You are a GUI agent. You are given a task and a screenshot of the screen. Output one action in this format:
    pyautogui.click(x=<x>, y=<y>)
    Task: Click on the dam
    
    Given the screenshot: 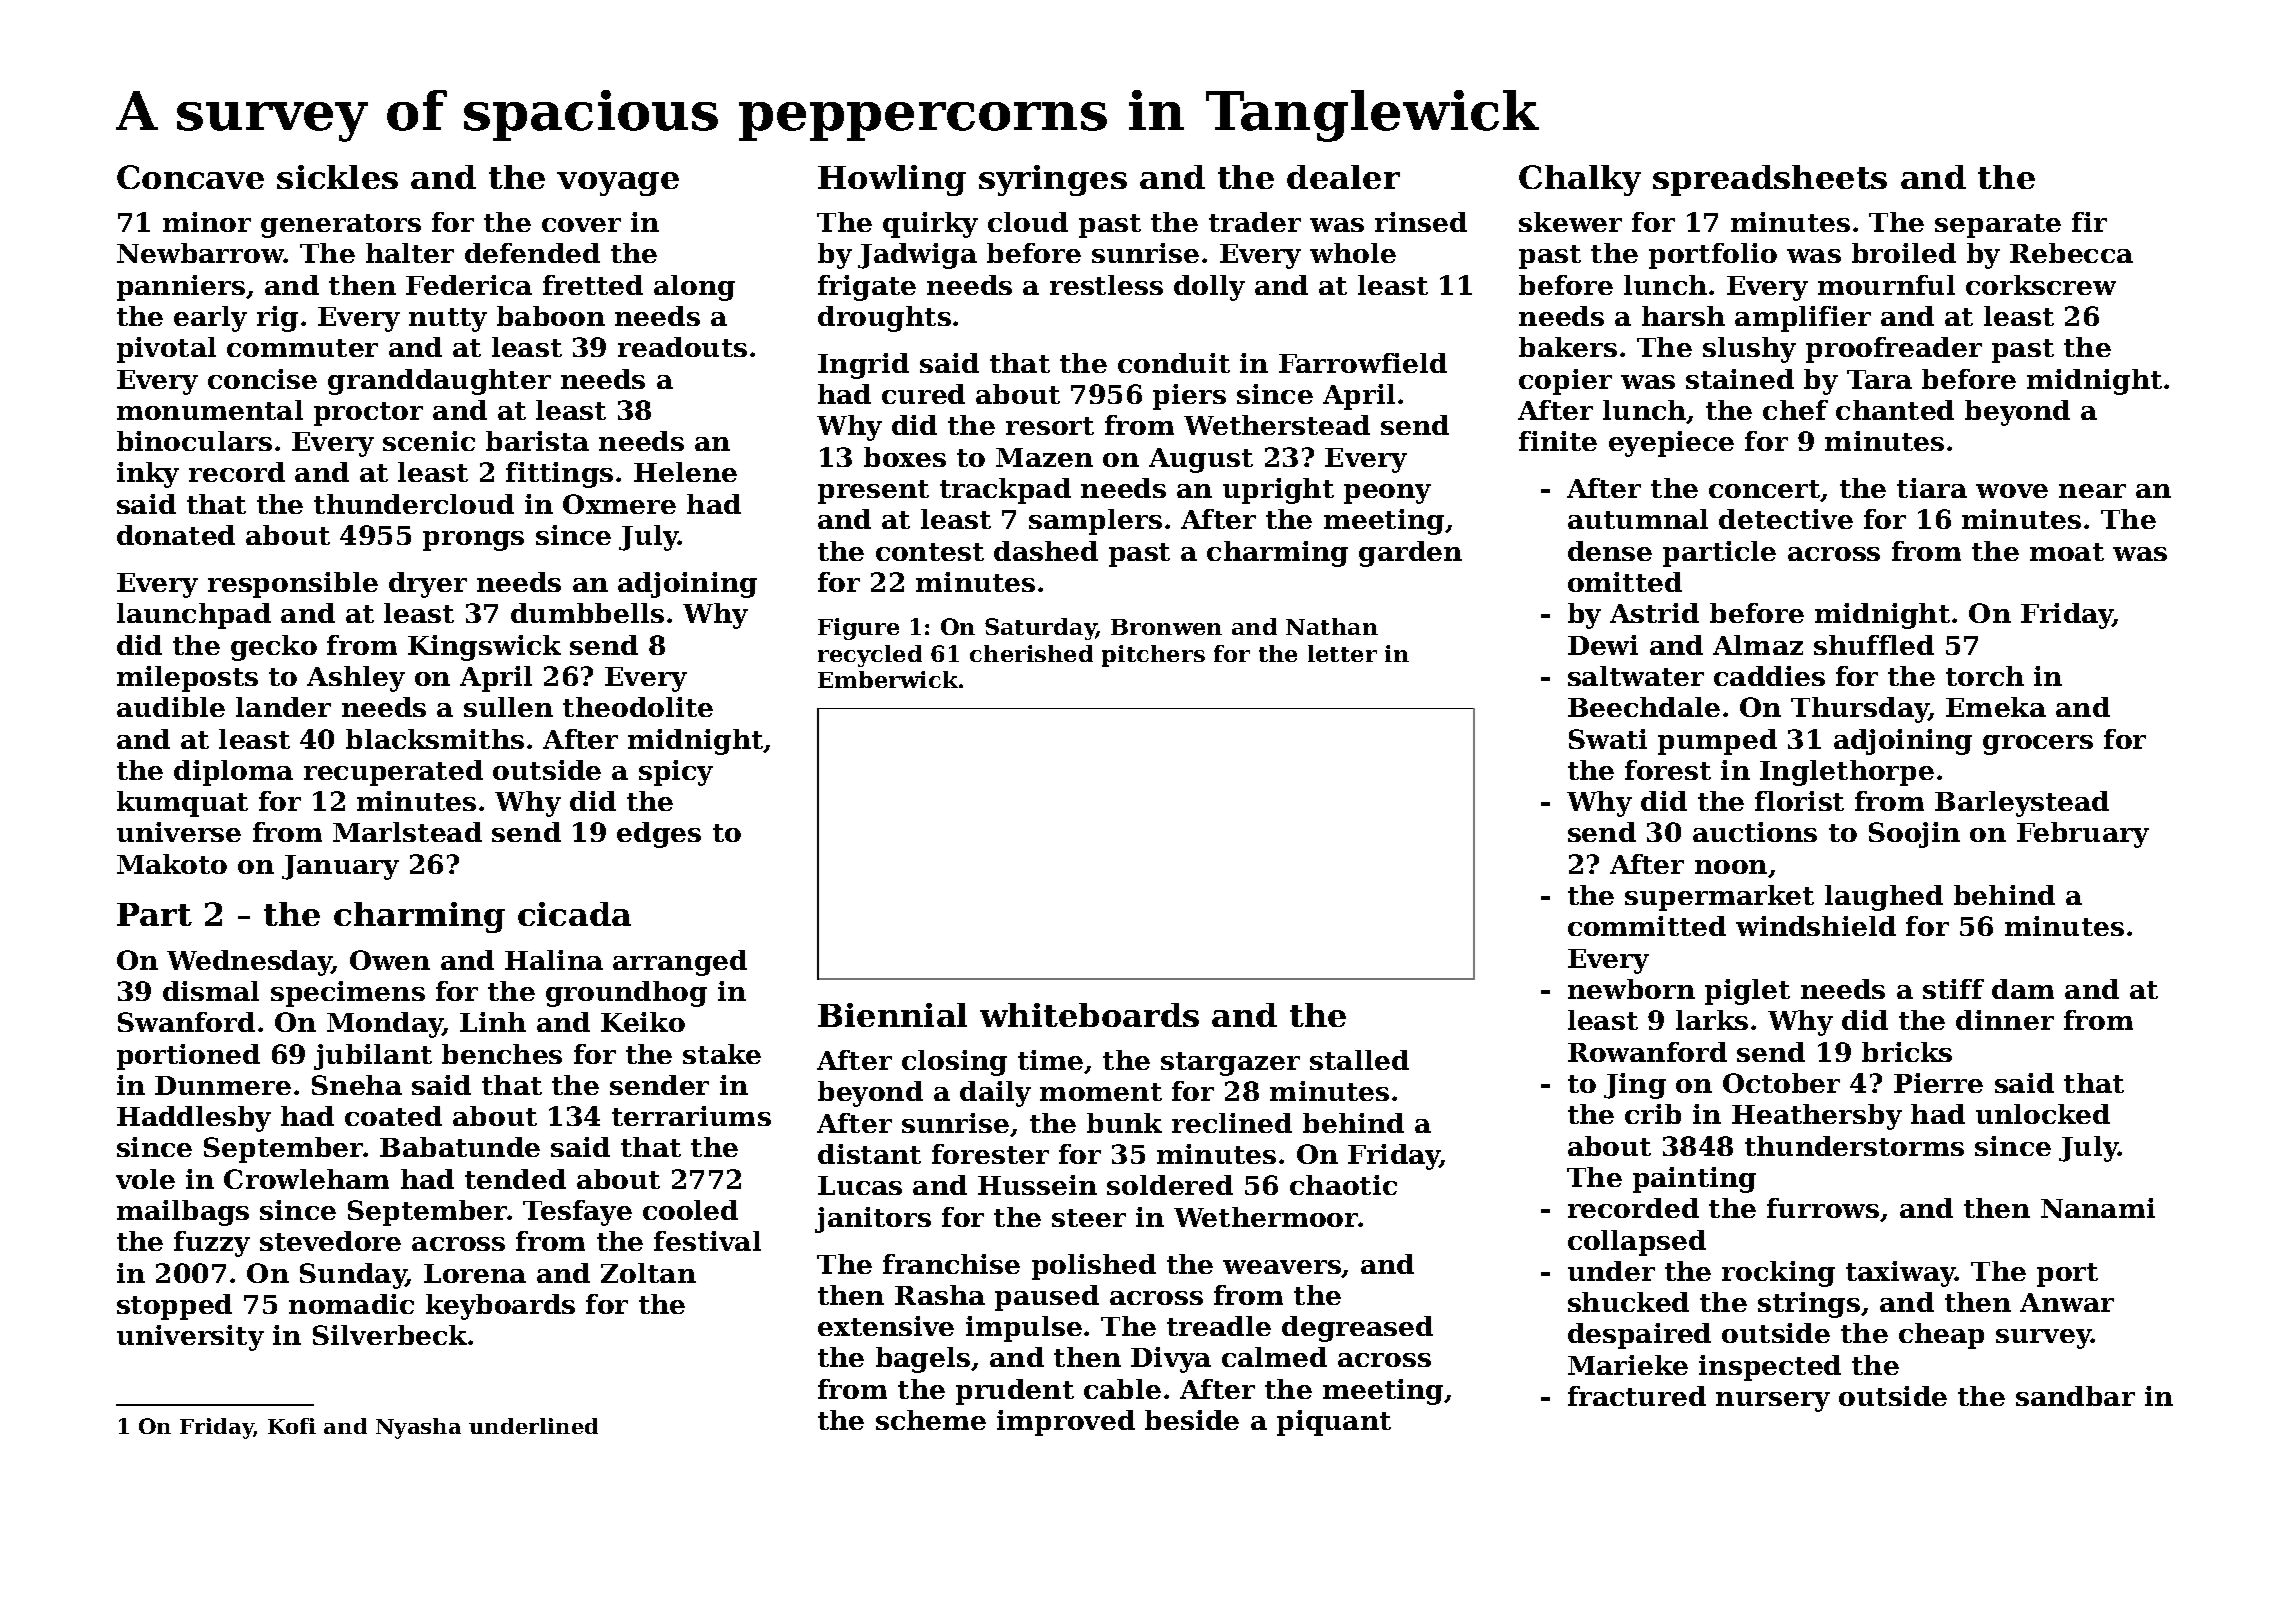 What is the action you would take?
    pyautogui.click(x=2023, y=989)
